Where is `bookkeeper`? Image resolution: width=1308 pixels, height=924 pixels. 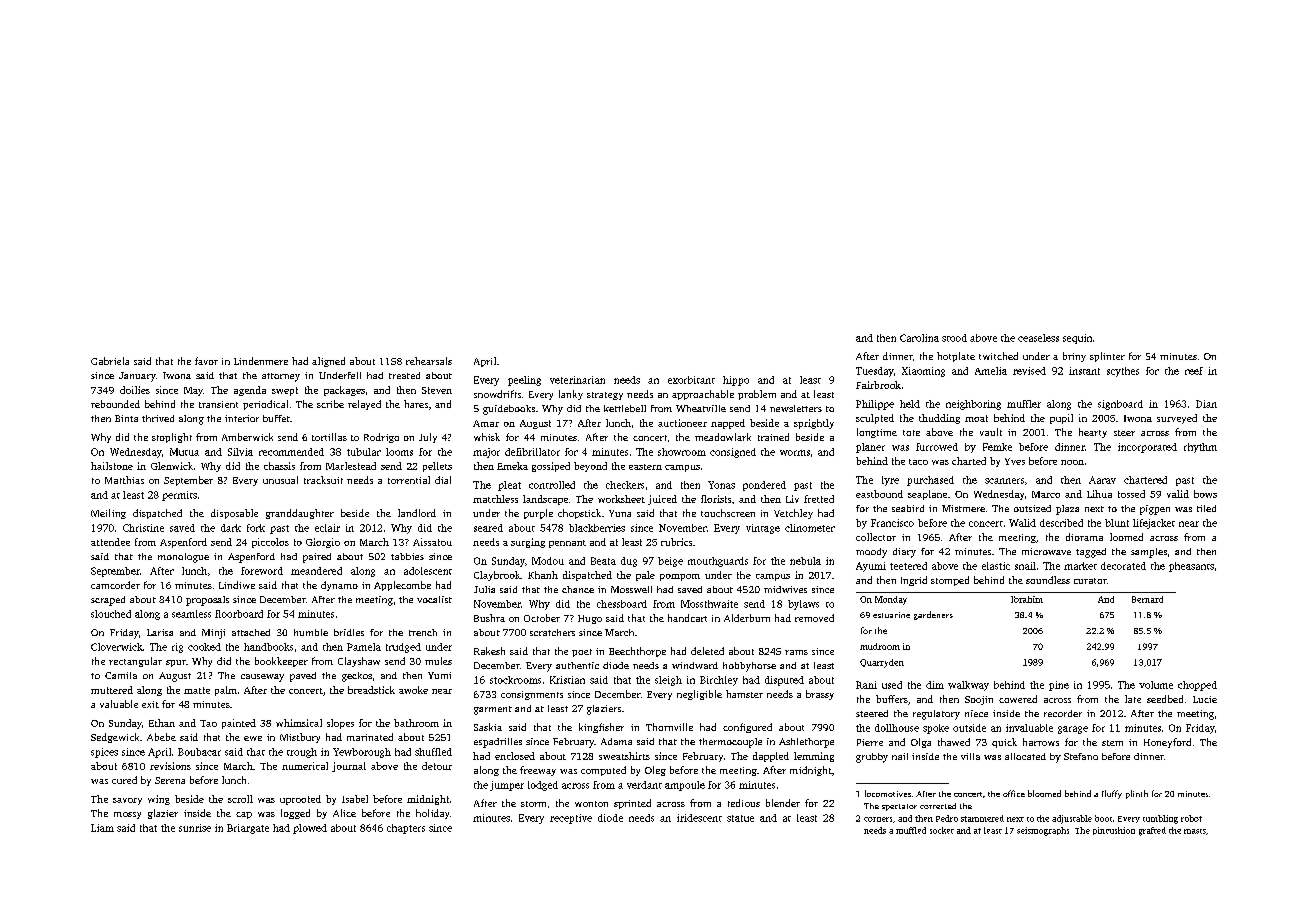 bookkeeper is located at coordinates (281, 662).
